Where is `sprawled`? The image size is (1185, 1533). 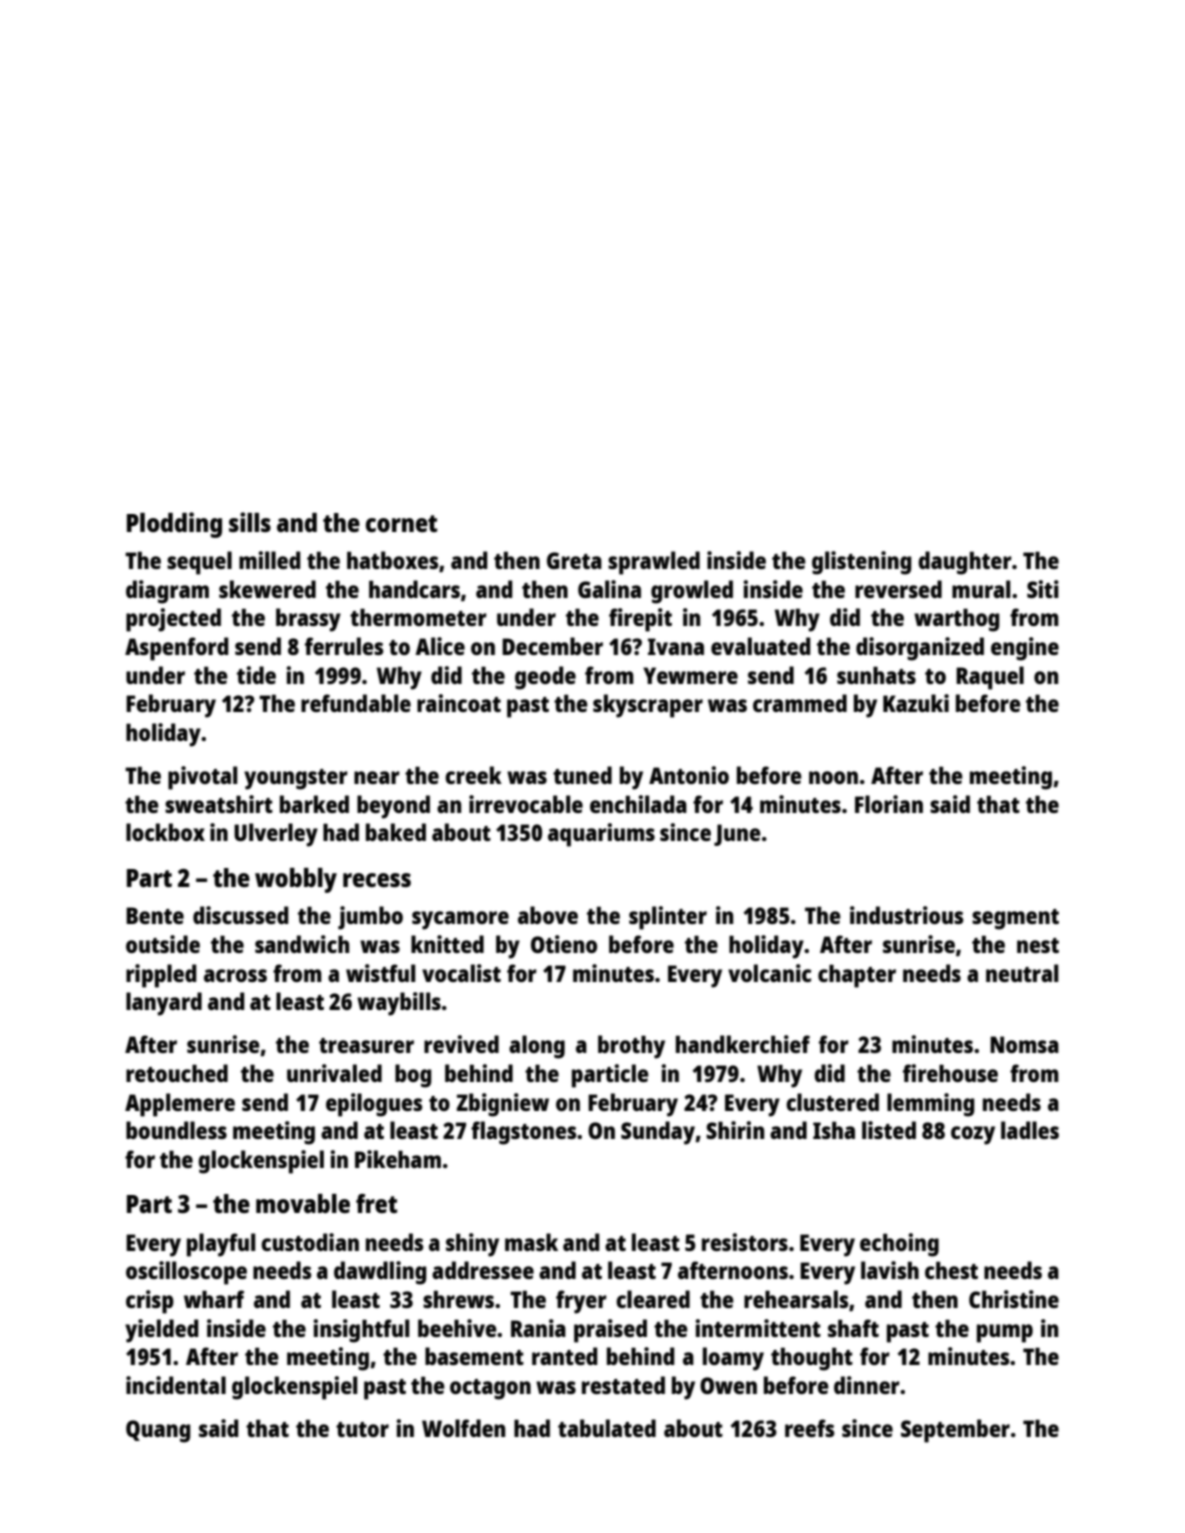
sprawled is located at coordinates (654, 563).
